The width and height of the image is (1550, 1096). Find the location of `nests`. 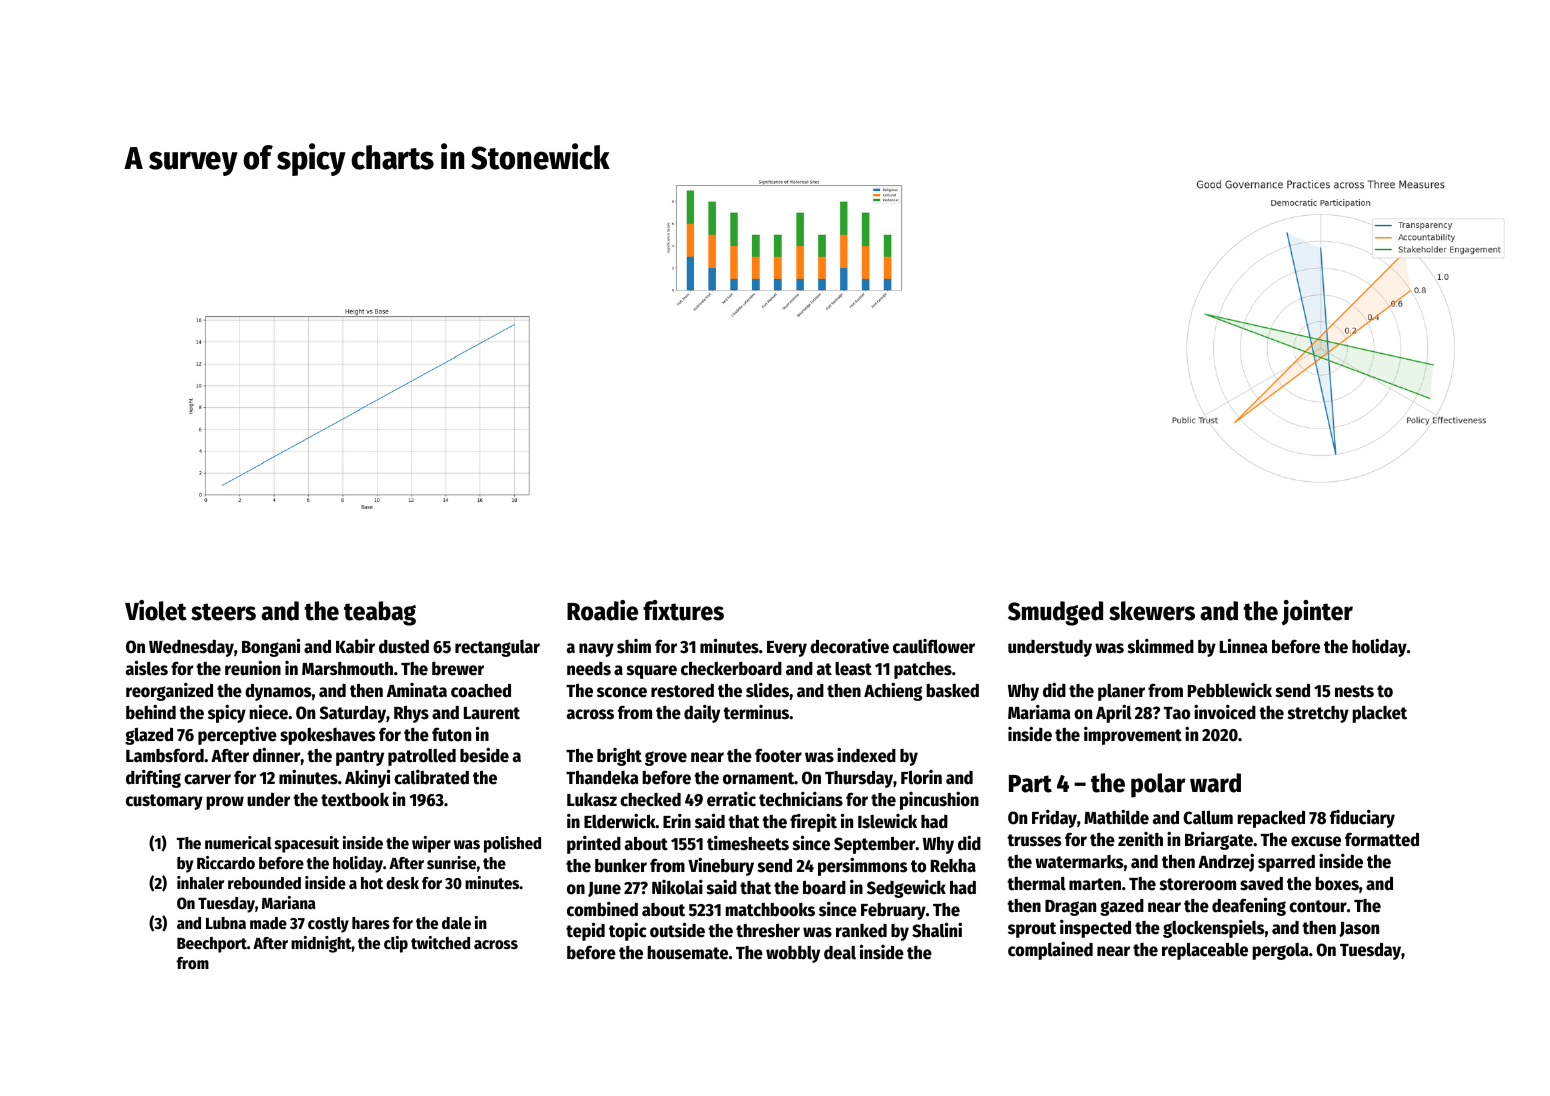

nests is located at coordinates (1354, 691).
